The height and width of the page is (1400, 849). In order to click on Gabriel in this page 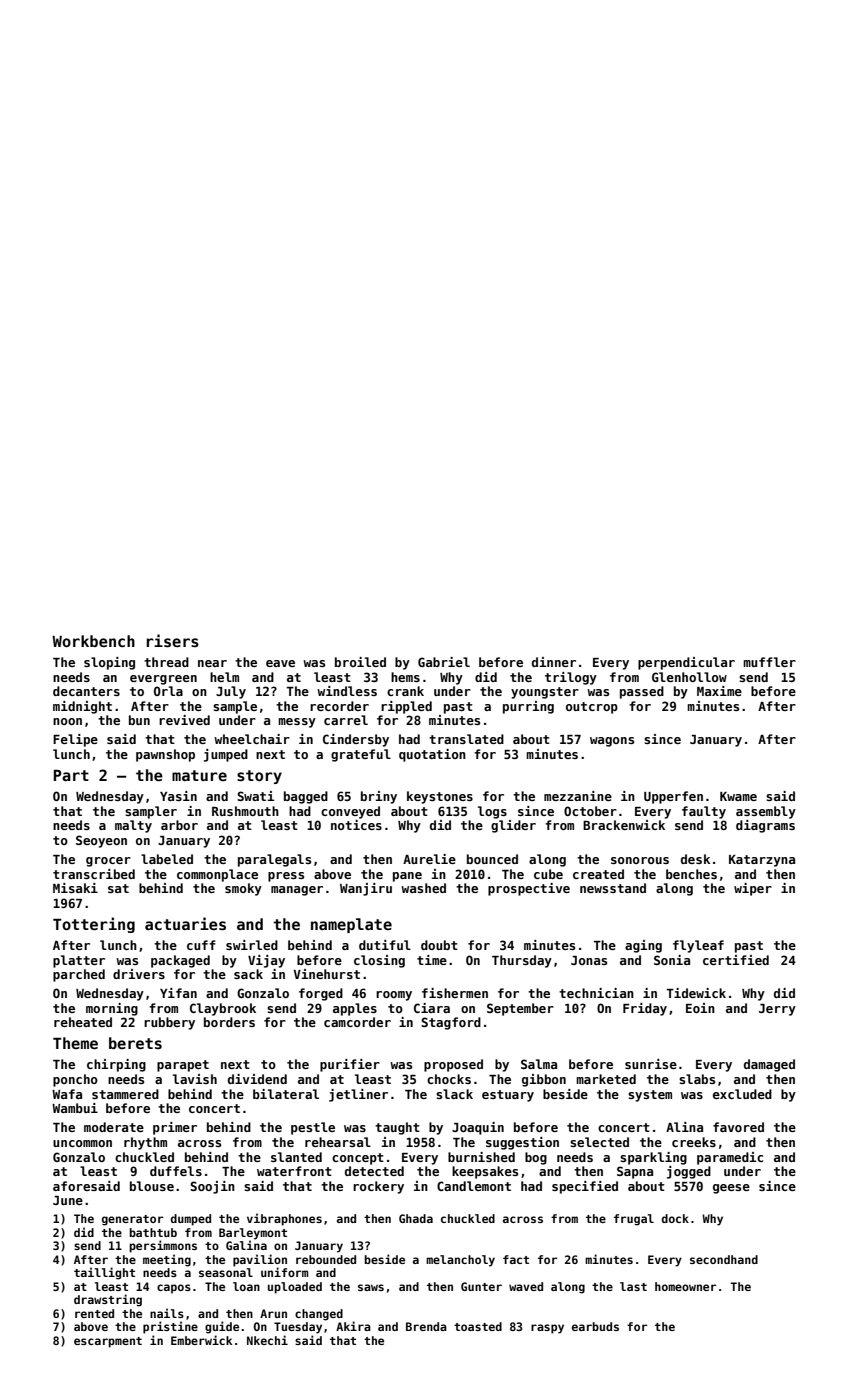, I will do `click(444, 662)`.
